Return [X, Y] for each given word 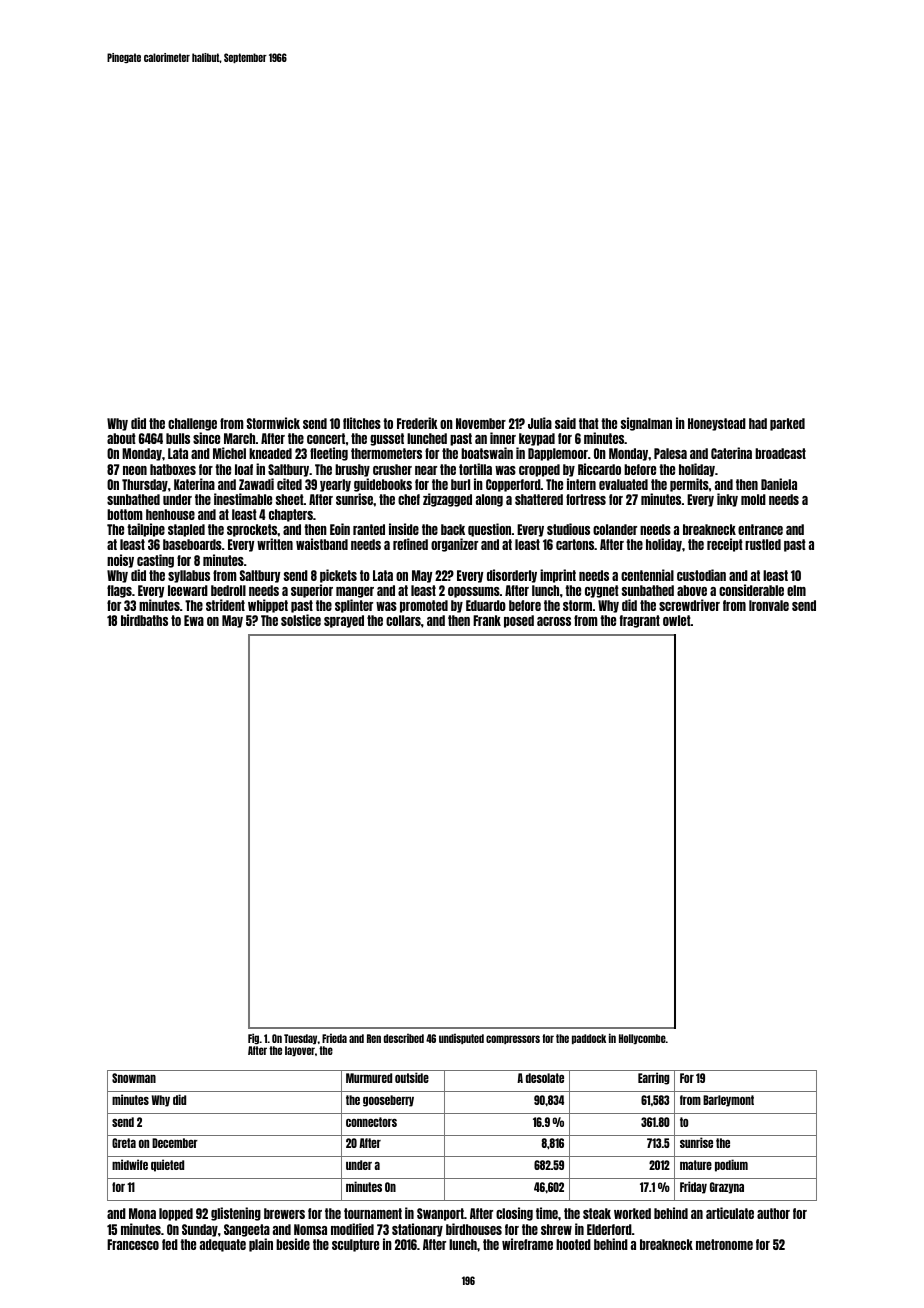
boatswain [487, 453]
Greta [124, 1143]
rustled [763, 544]
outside [412, 1077]
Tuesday [300, 1039]
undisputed [461, 1038]
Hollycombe [642, 1039]
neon [135, 470]
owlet [677, 620]
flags [119, 591]
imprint [558, 576]
